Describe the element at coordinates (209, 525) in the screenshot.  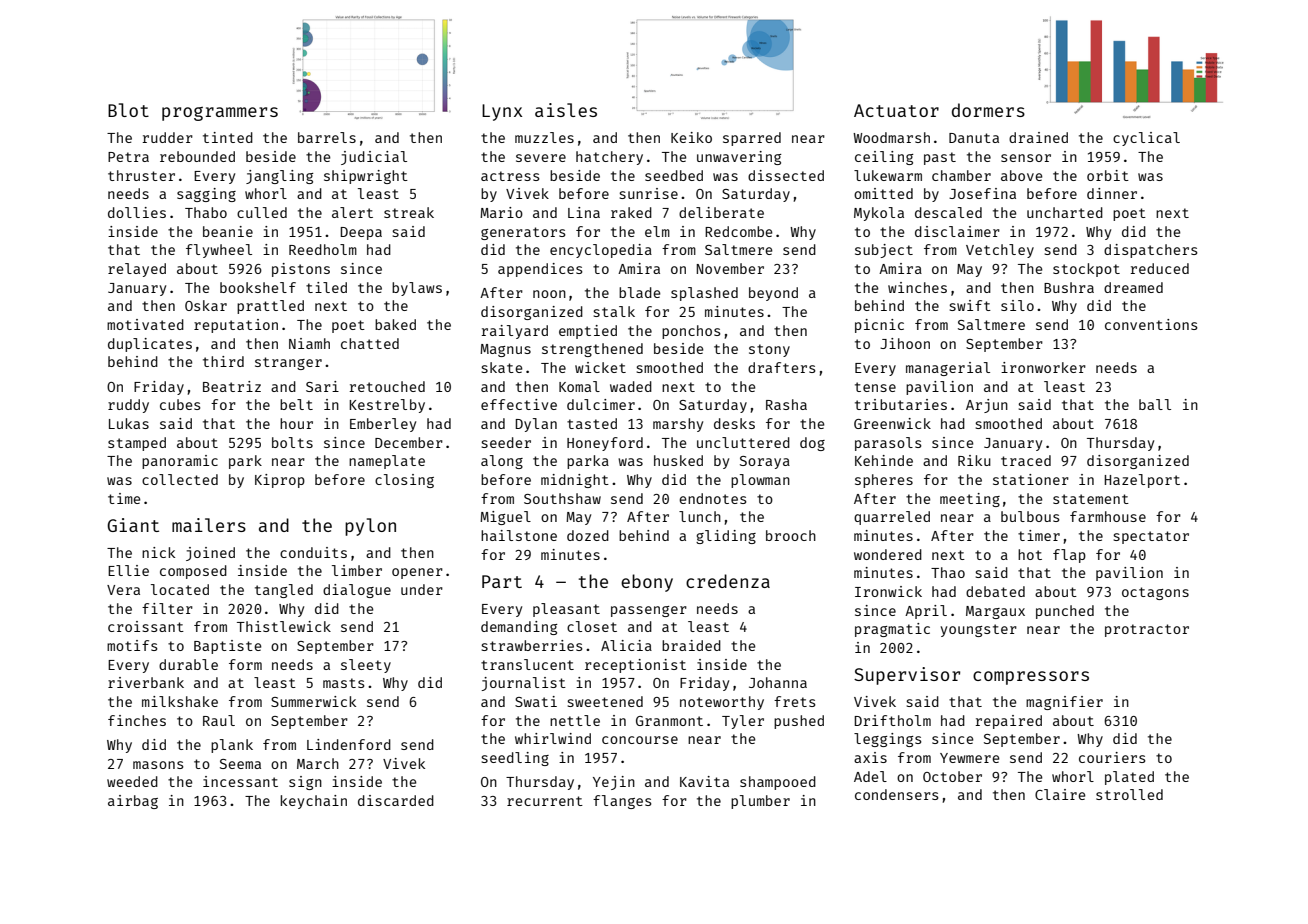
I see `mailers` at that location.
